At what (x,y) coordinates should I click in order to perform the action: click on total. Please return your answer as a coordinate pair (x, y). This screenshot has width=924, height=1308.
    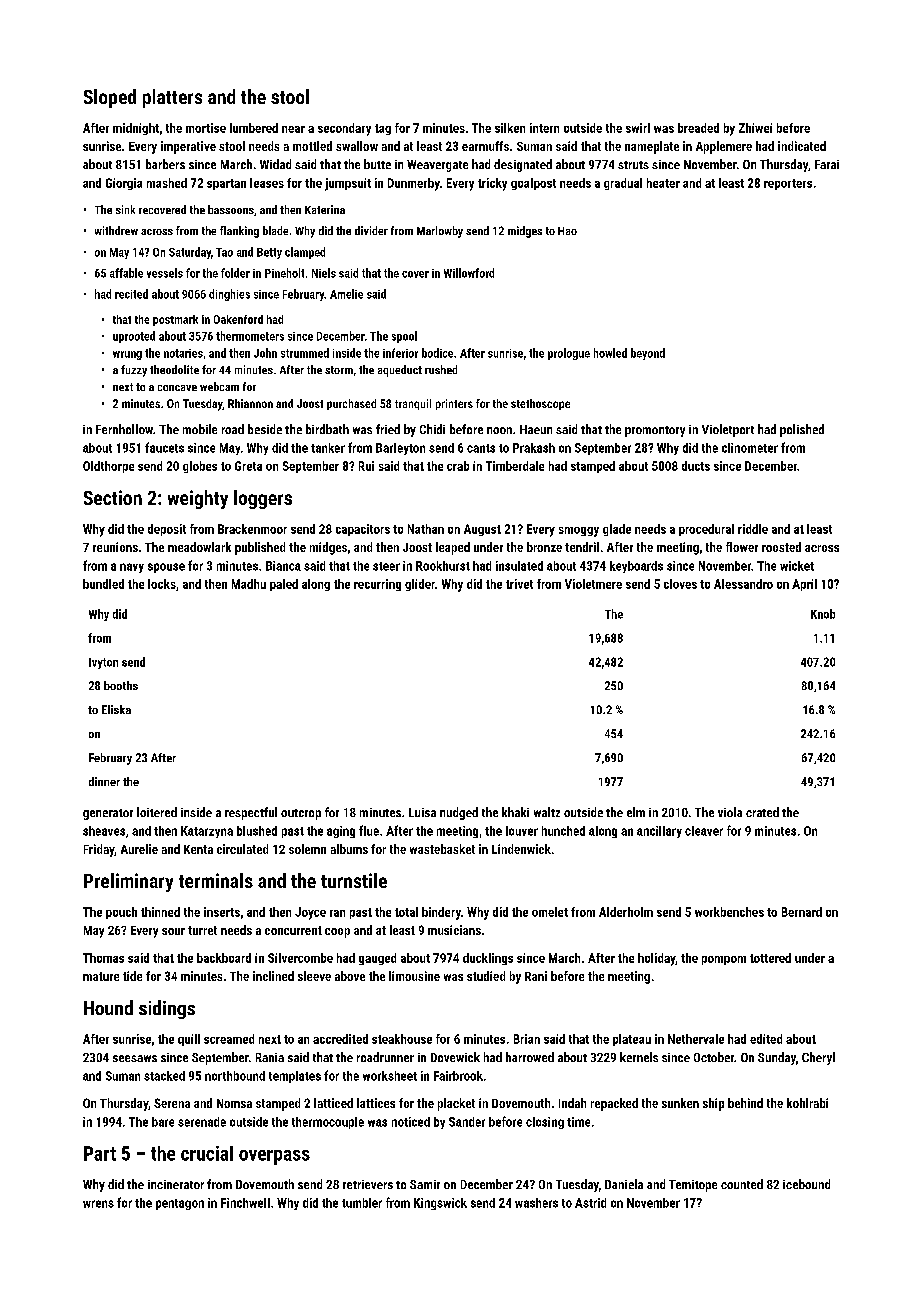
    Looking at the image, I should click on (406, 912).
